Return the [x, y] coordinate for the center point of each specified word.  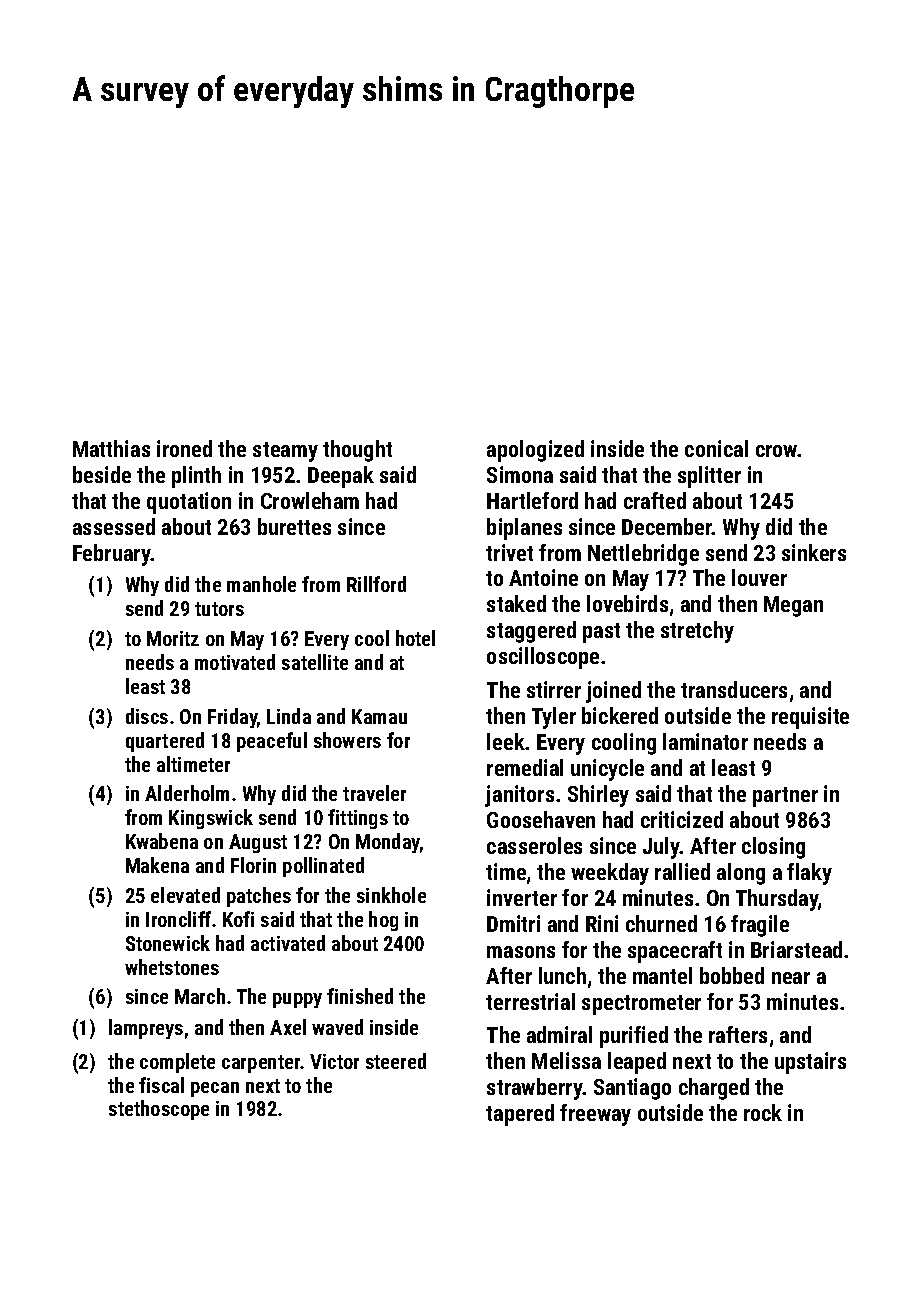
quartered [165, 742]
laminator [705, 741]
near [791, 978]
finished [360, 996]
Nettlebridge [643, 555]
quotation [189, 503]
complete [177, 1063]
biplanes [524, 529]
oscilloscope [543, 658]
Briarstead [796, 949]
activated [288, 943]
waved [337, 1027]
